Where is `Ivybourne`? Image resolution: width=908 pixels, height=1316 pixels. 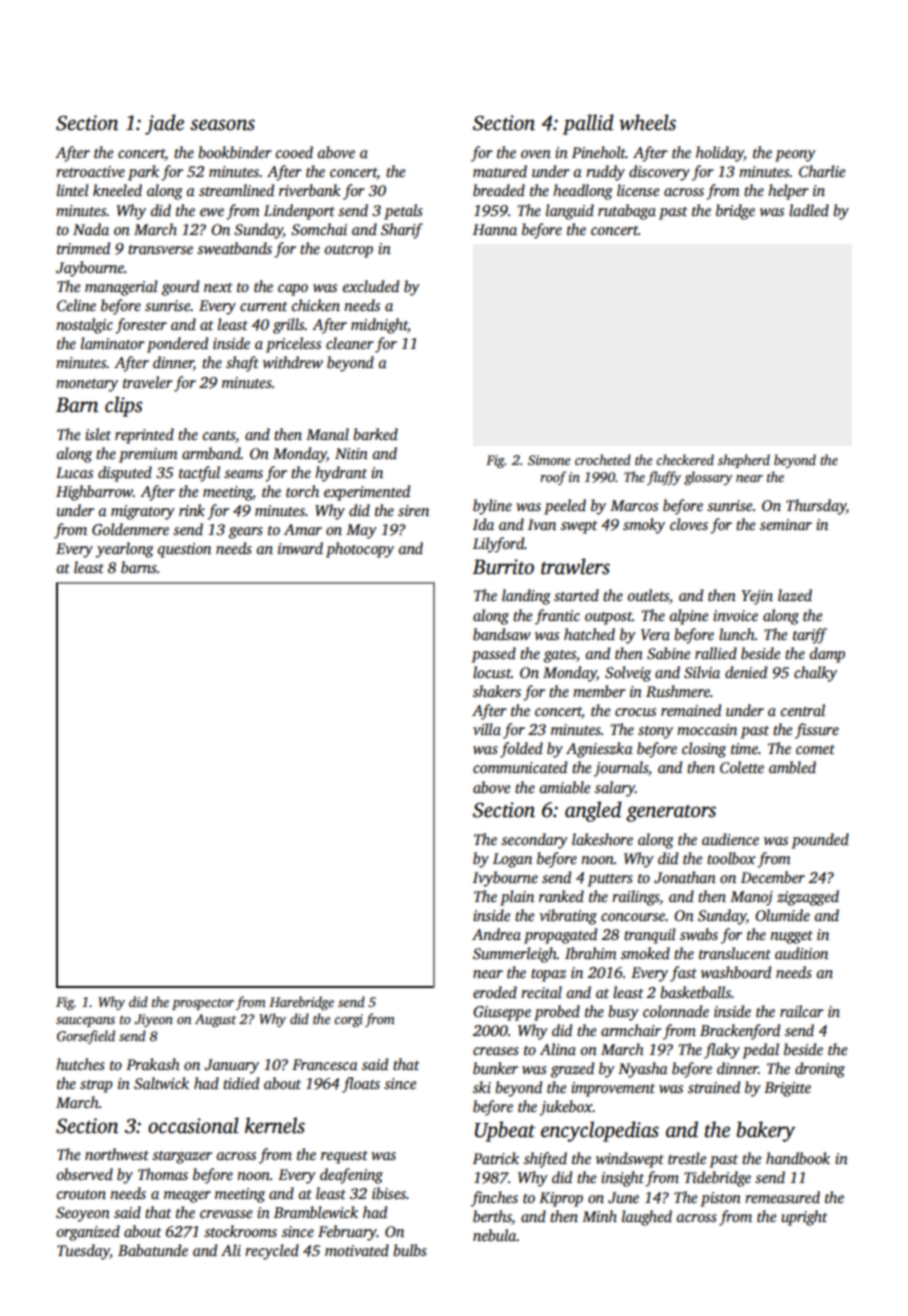 Ivybourne is located at coordinates (505, 879).
